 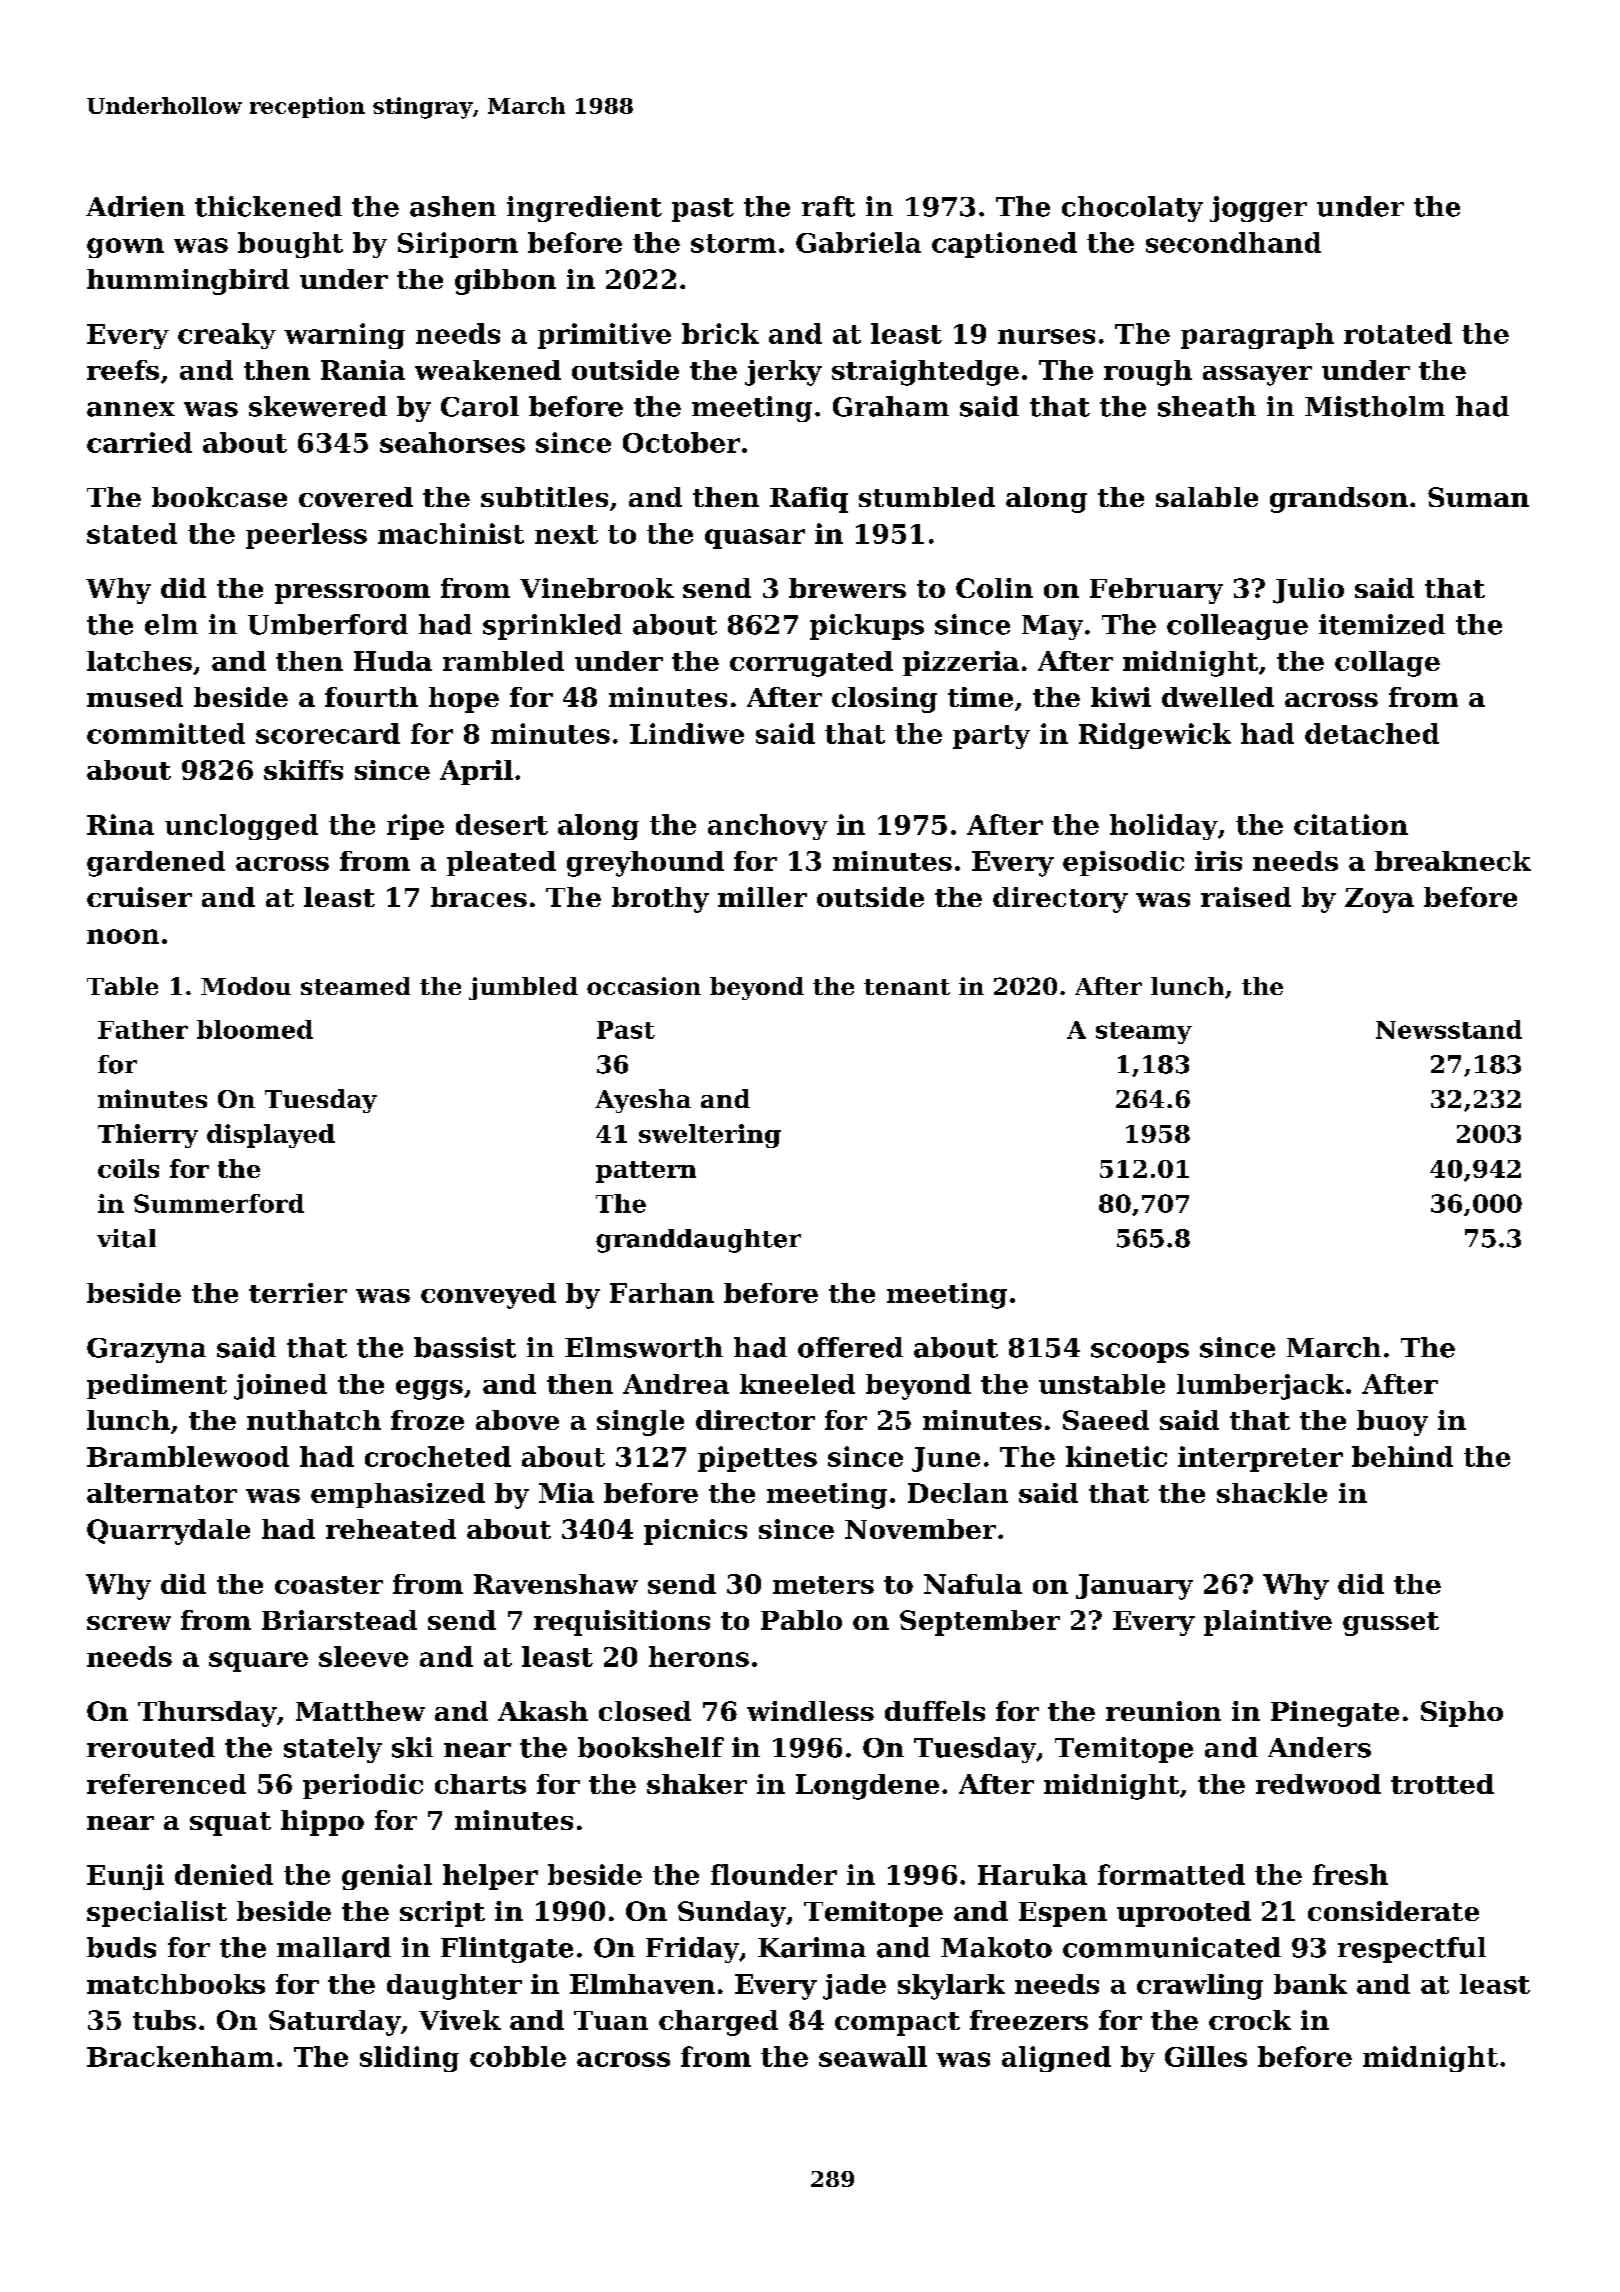 I want to click on Lindiwe, so click(x=687, y=733).
